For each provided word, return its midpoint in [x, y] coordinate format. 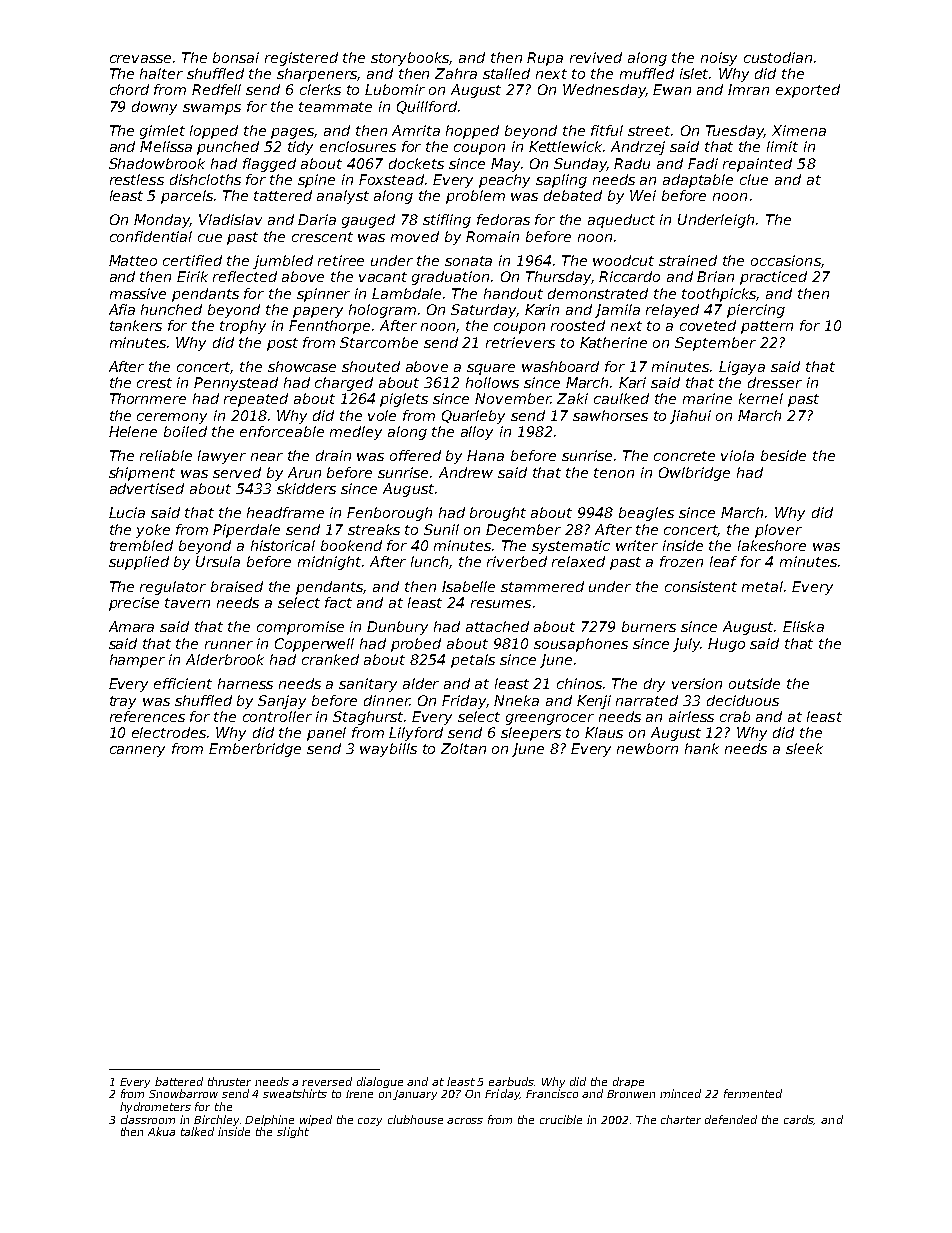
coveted [708, 325]
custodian [778, 57]
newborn [647, 748]
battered [179, 1081]
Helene [133, 431]
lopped [214, 132]
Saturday [483, 311]
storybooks [410, 59]
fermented [753, 1093]
